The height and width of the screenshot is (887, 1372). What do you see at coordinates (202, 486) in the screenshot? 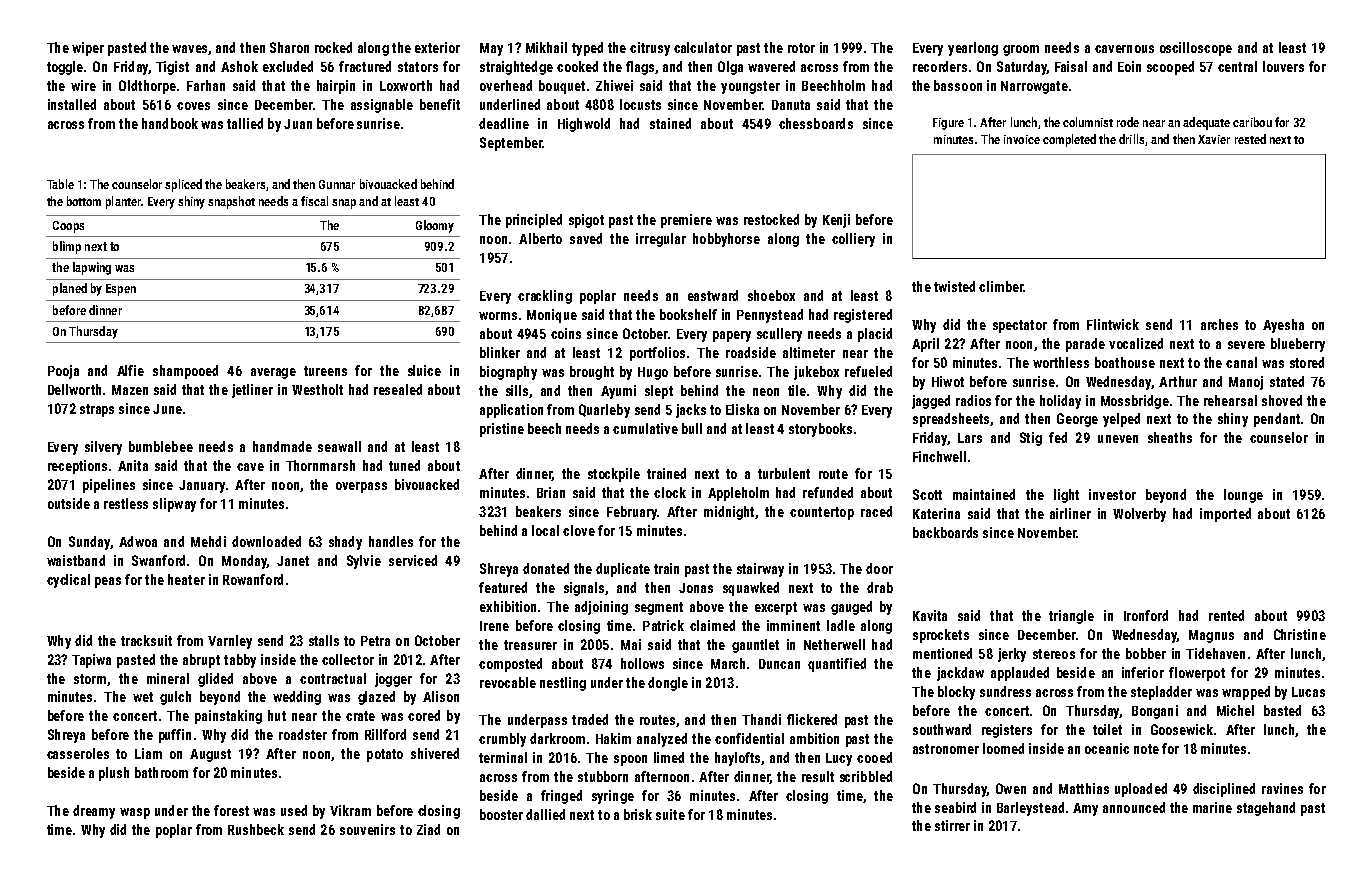
I see `January` at bounding box center [202, 486].
